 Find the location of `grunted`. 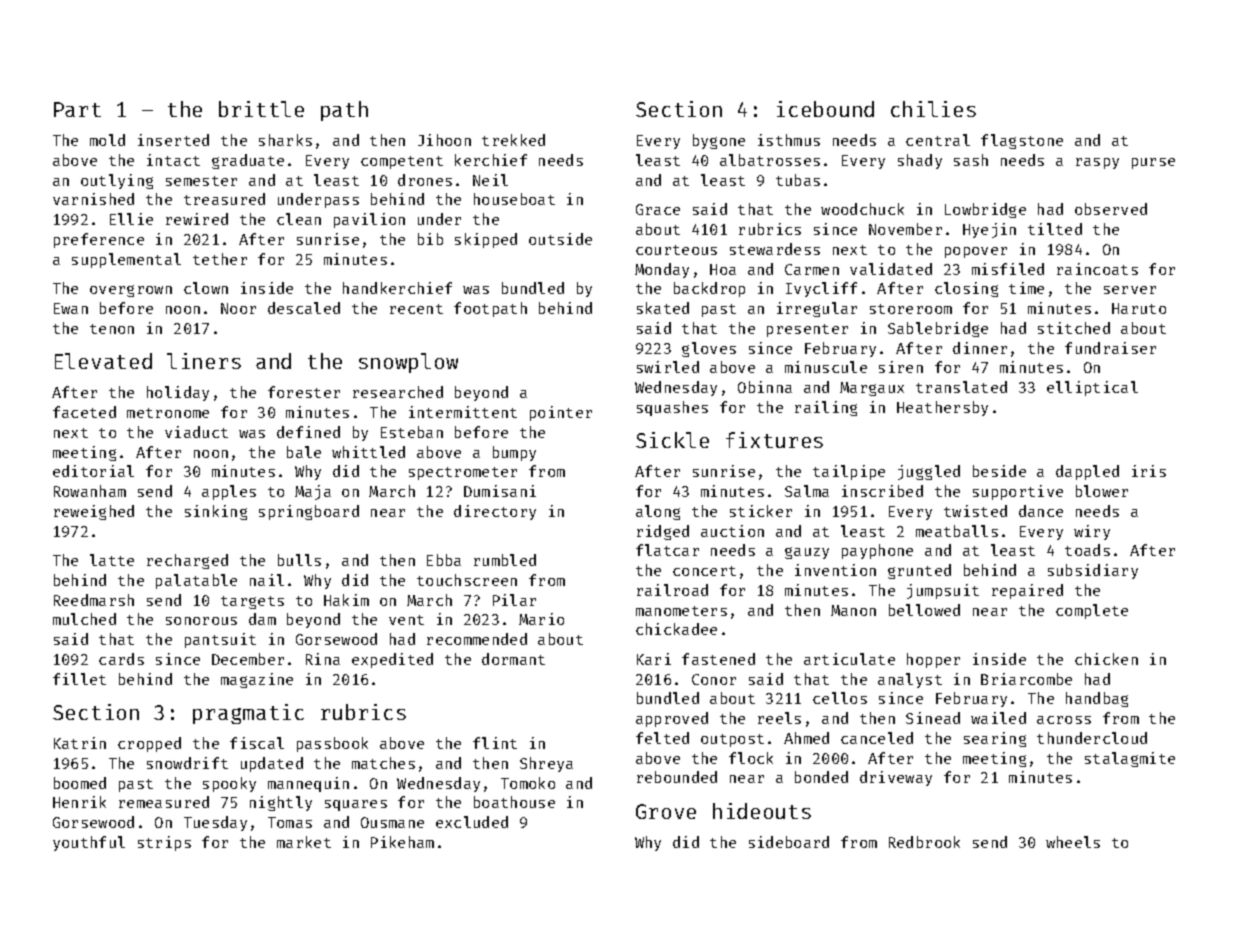

grunted is located at coordinates (919, 571).
